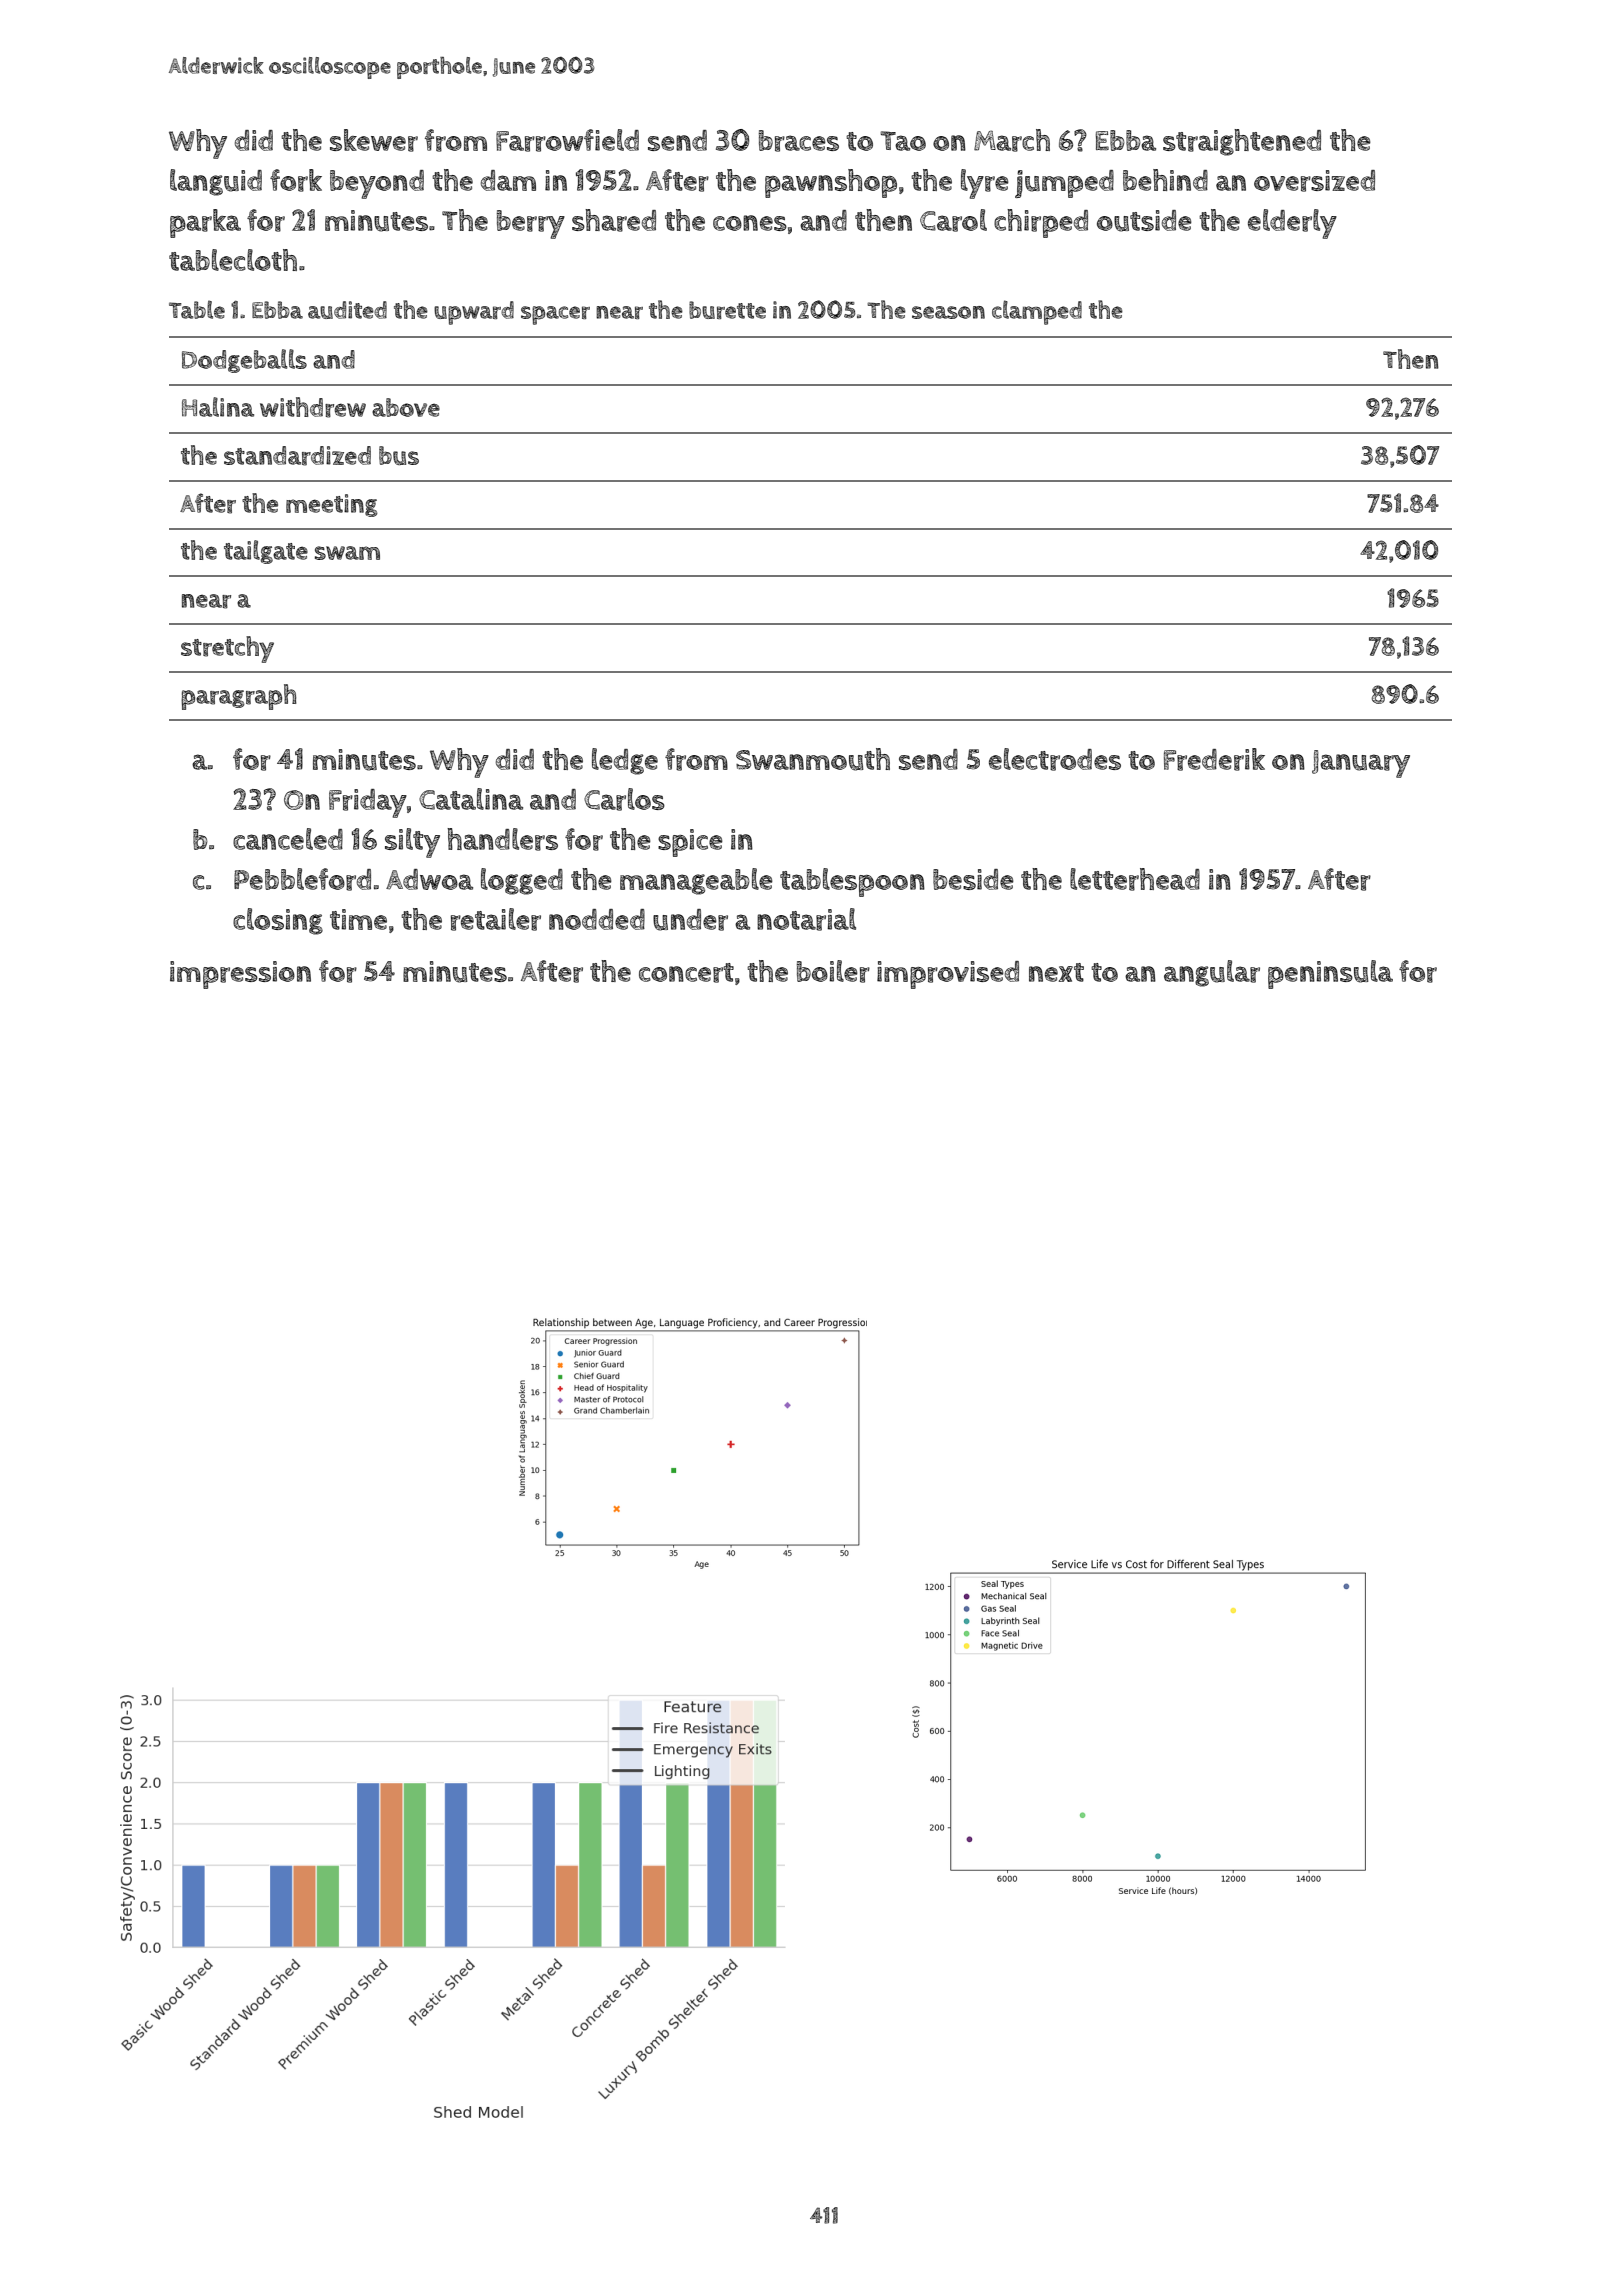 The height and width of the page is (2292, 1620). Describe the element at coordinates (686, 973) in the page. I see `concert` at that location.
